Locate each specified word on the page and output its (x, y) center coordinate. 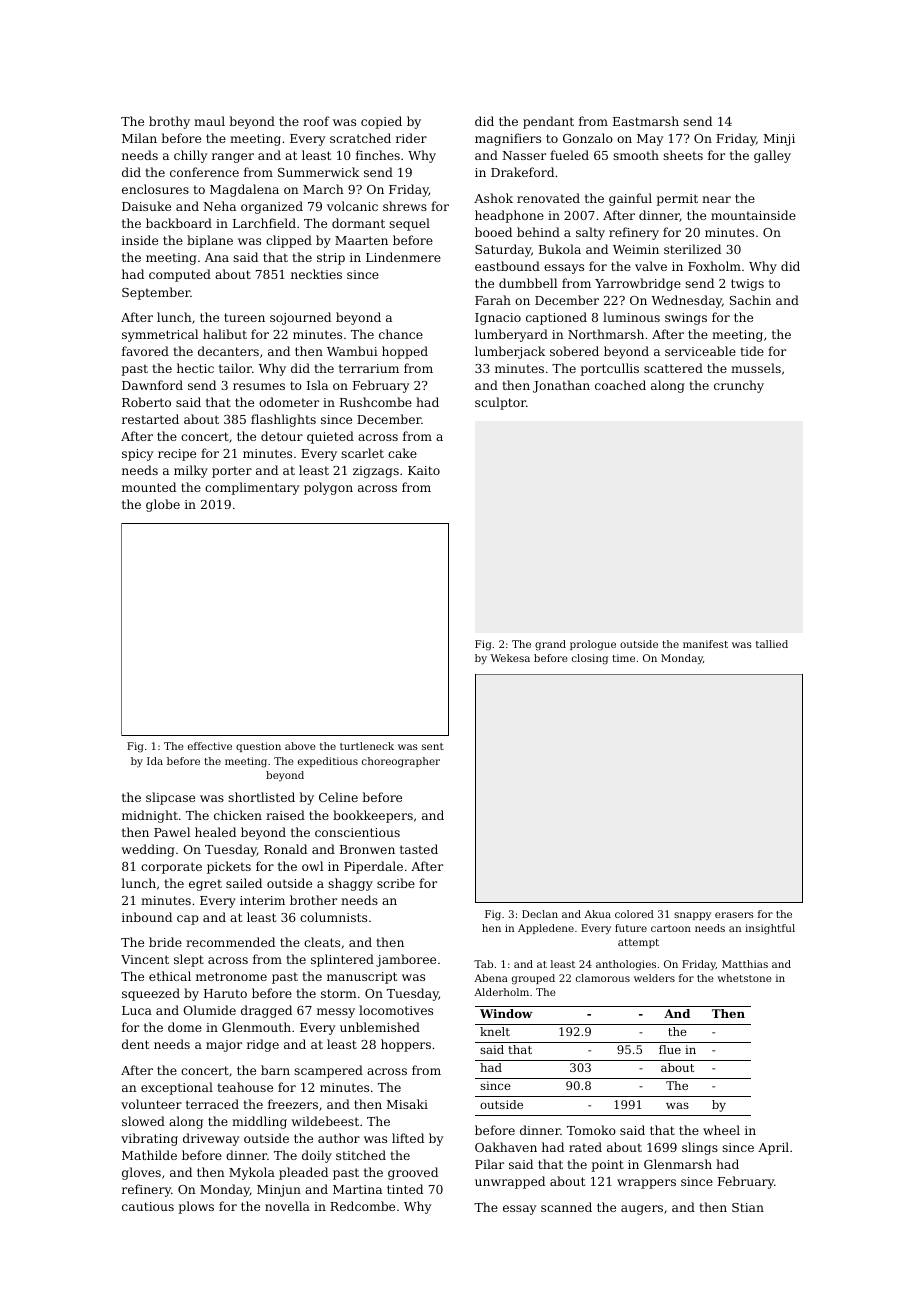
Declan (540, 914)
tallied (772, 644)
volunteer (151, 1104)
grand (550, 645)
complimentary (252, 488)
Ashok (493, 198)
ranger (233, 158)
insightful (770, 929)
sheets (683, 155)
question (258, 747)
